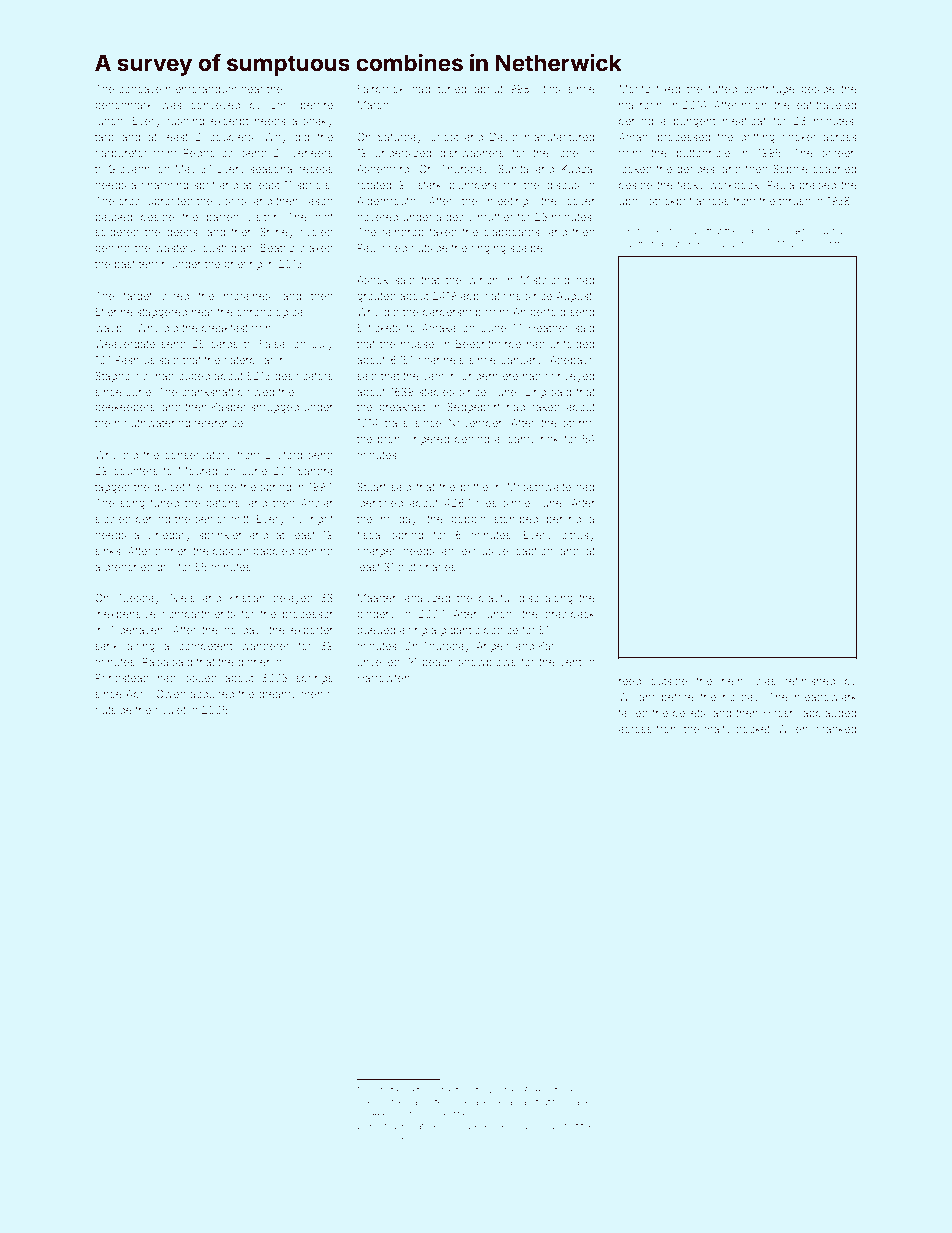 This screenshot has height=1233, width=952. Describe the element at coordinates (108, 551) in the screenshot. I see `sinks` at that location.
